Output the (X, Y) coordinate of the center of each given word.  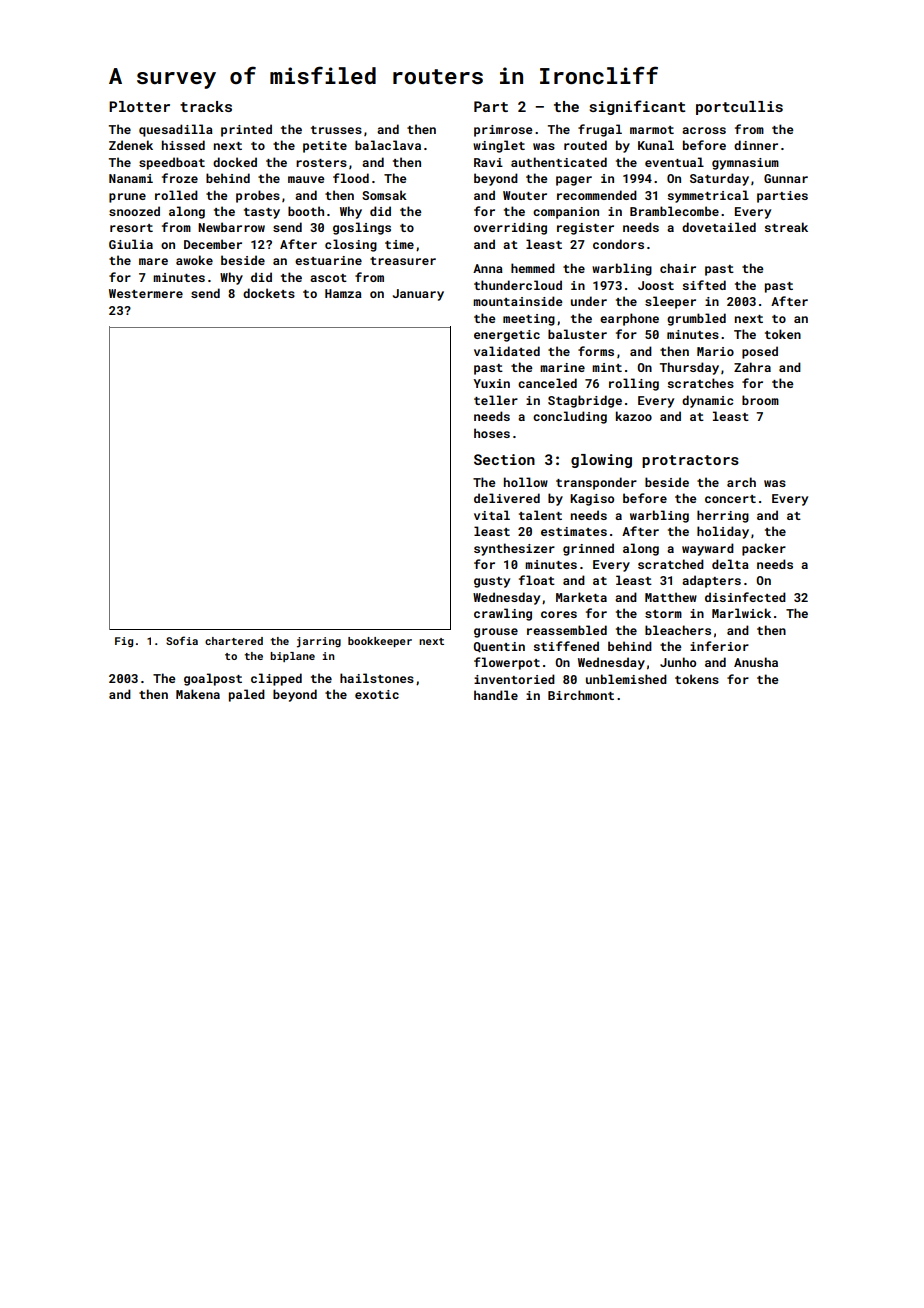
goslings (362, 228)
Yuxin (491, 383)
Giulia (131, 244)
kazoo (634, 416)
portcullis (739, 108)
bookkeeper (380, 642)
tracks (206, 106)
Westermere (146, 293)
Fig (124, 642)
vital (492, 515)
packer (764, 549)
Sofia (182, 640)
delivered (507, 498)
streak (786, 227)
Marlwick (741, 613)
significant (637, 107)
